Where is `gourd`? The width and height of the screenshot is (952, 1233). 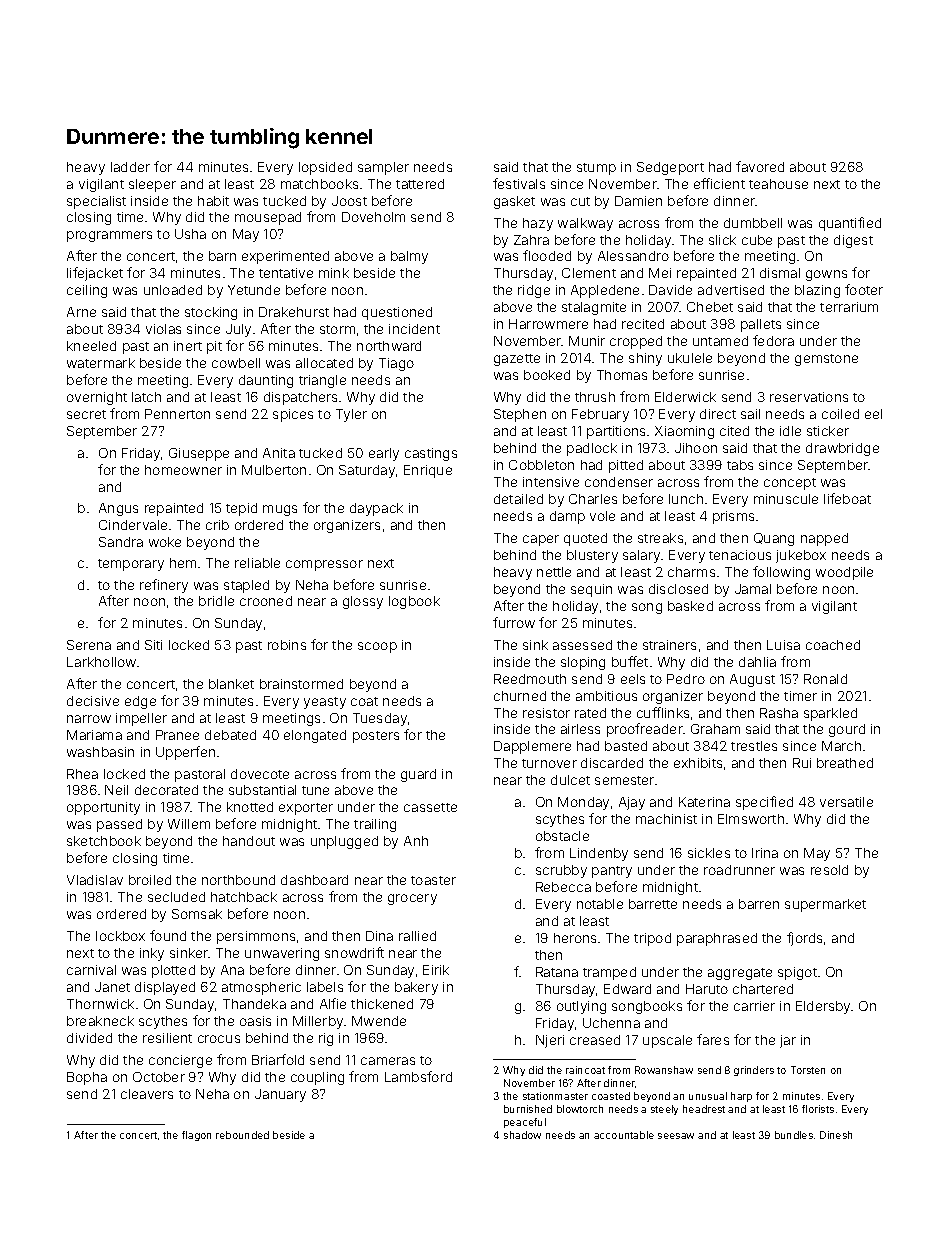 gourd is located at coordinates (847, 730).
